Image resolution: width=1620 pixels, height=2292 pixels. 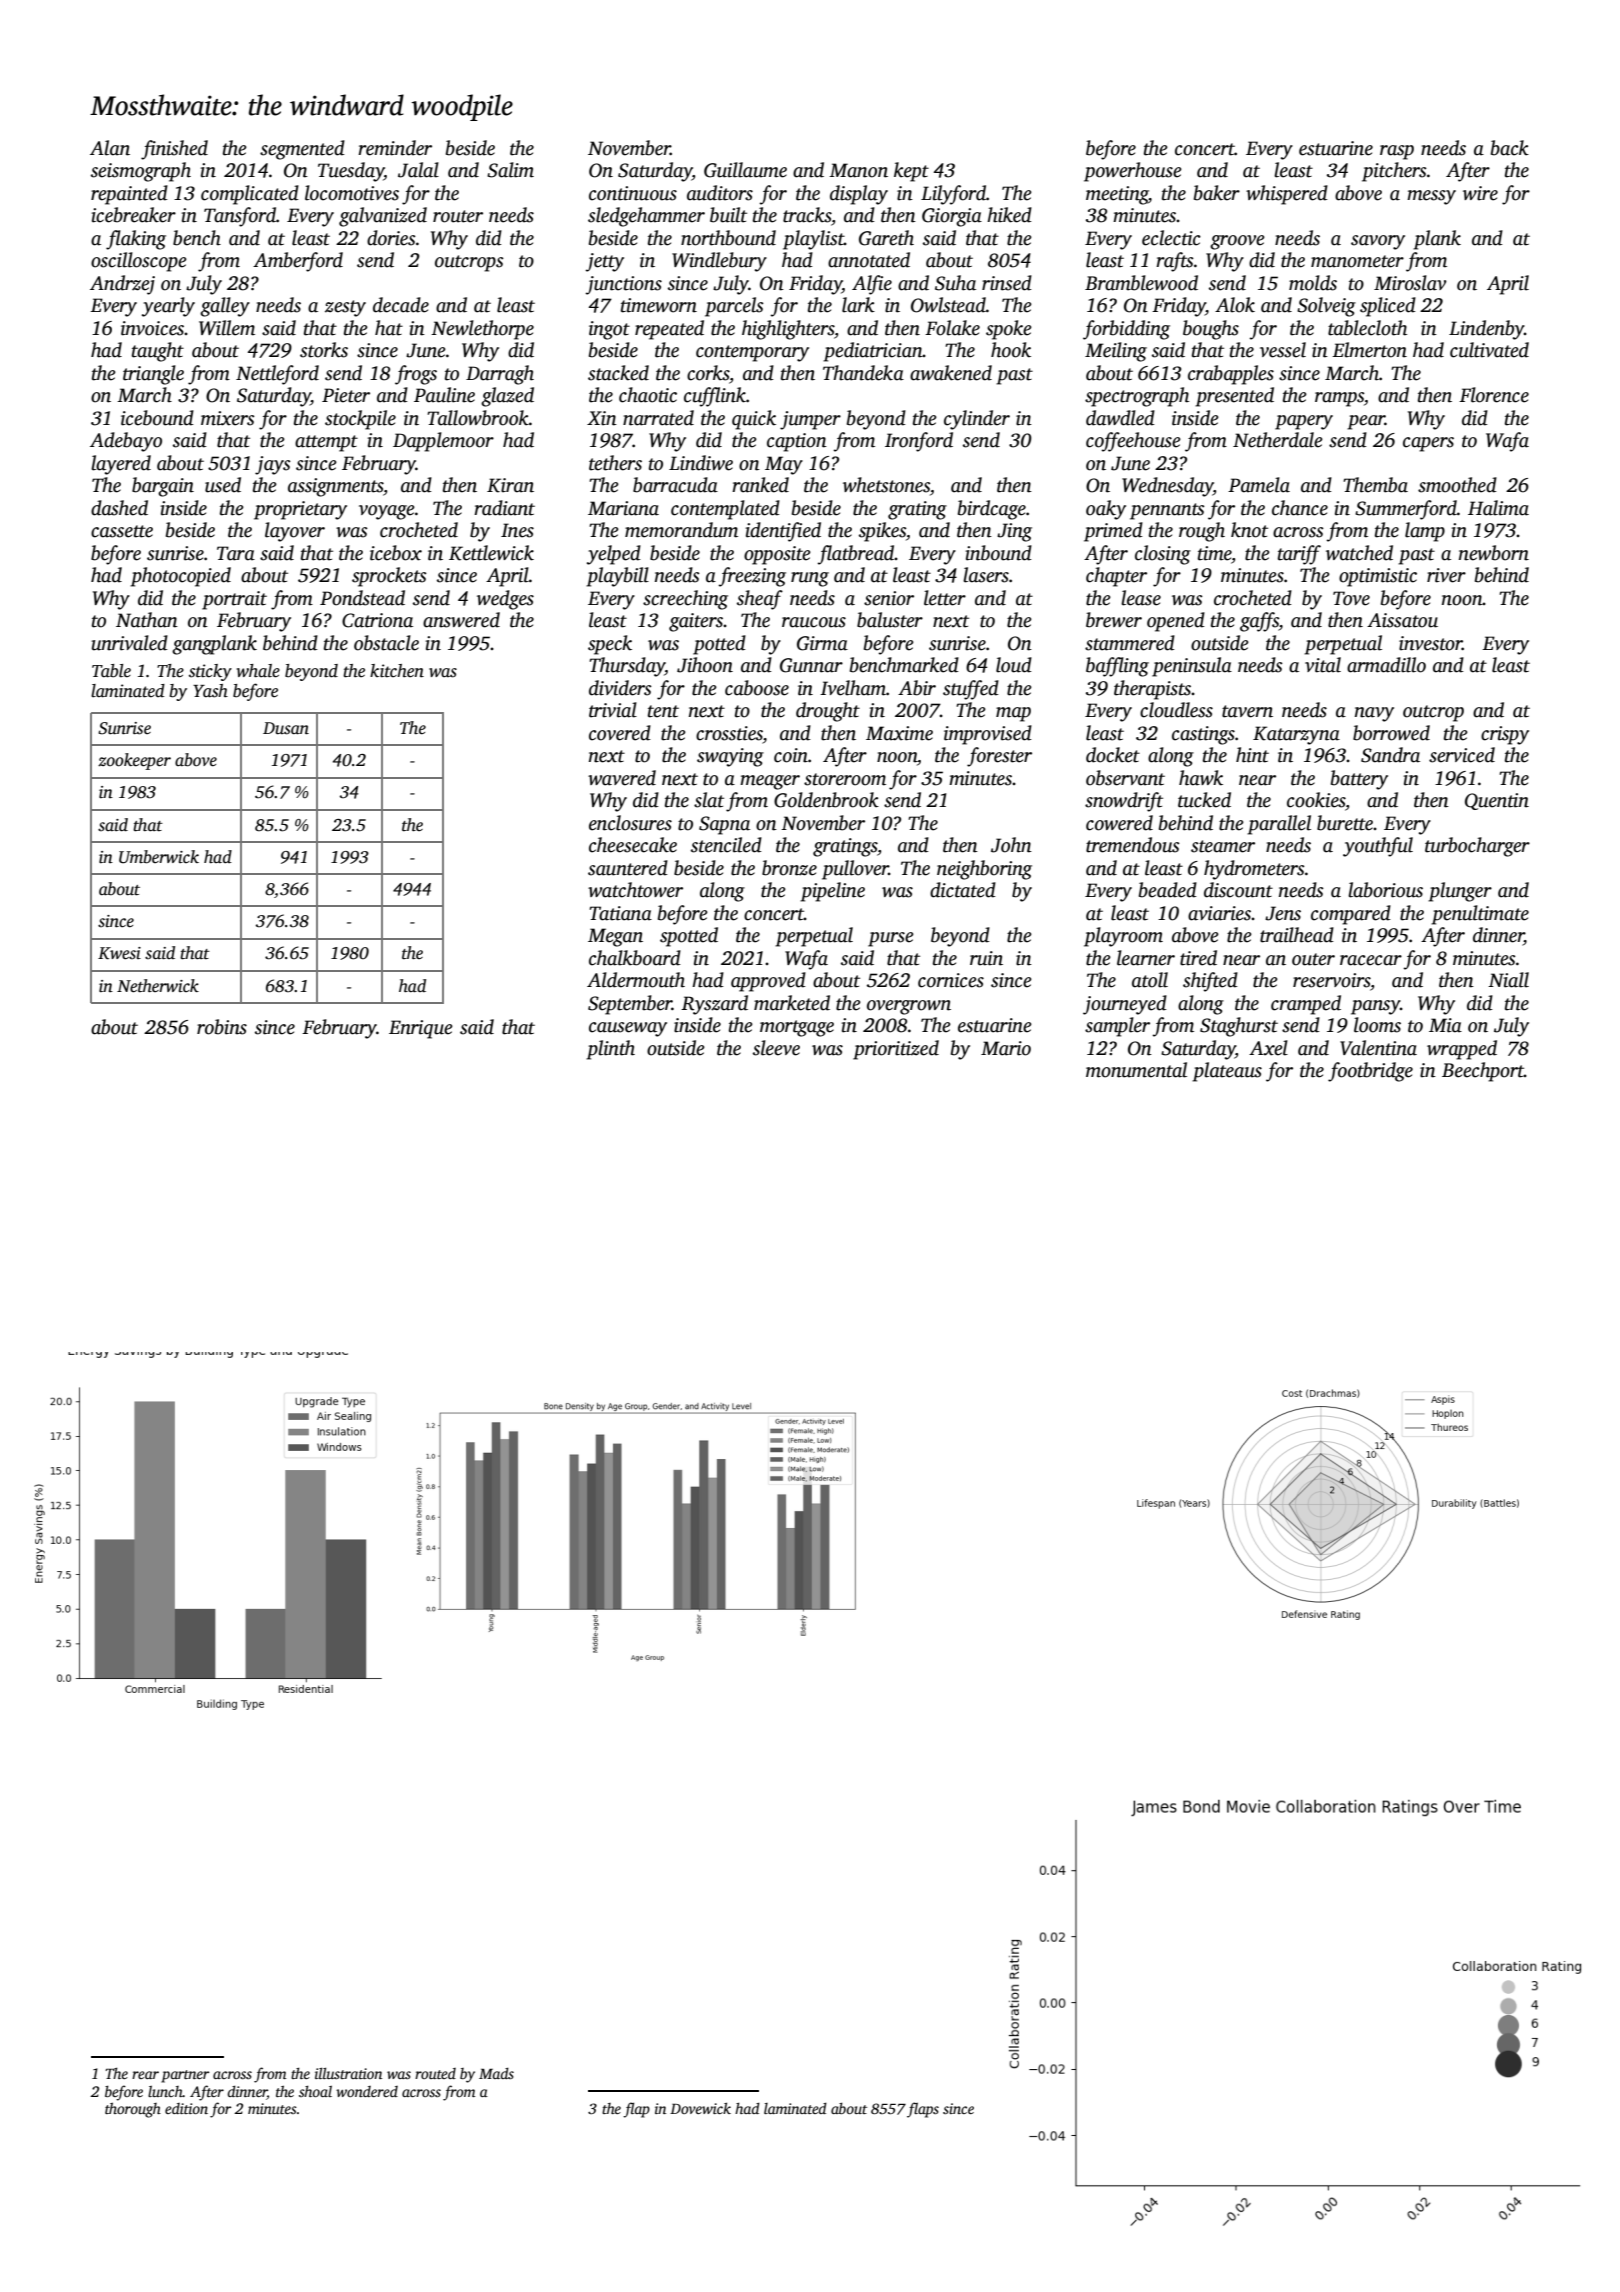 What do you see at coordinates (510, 170) in the document?
I see `Salim` at bounding box center [510, 170].
